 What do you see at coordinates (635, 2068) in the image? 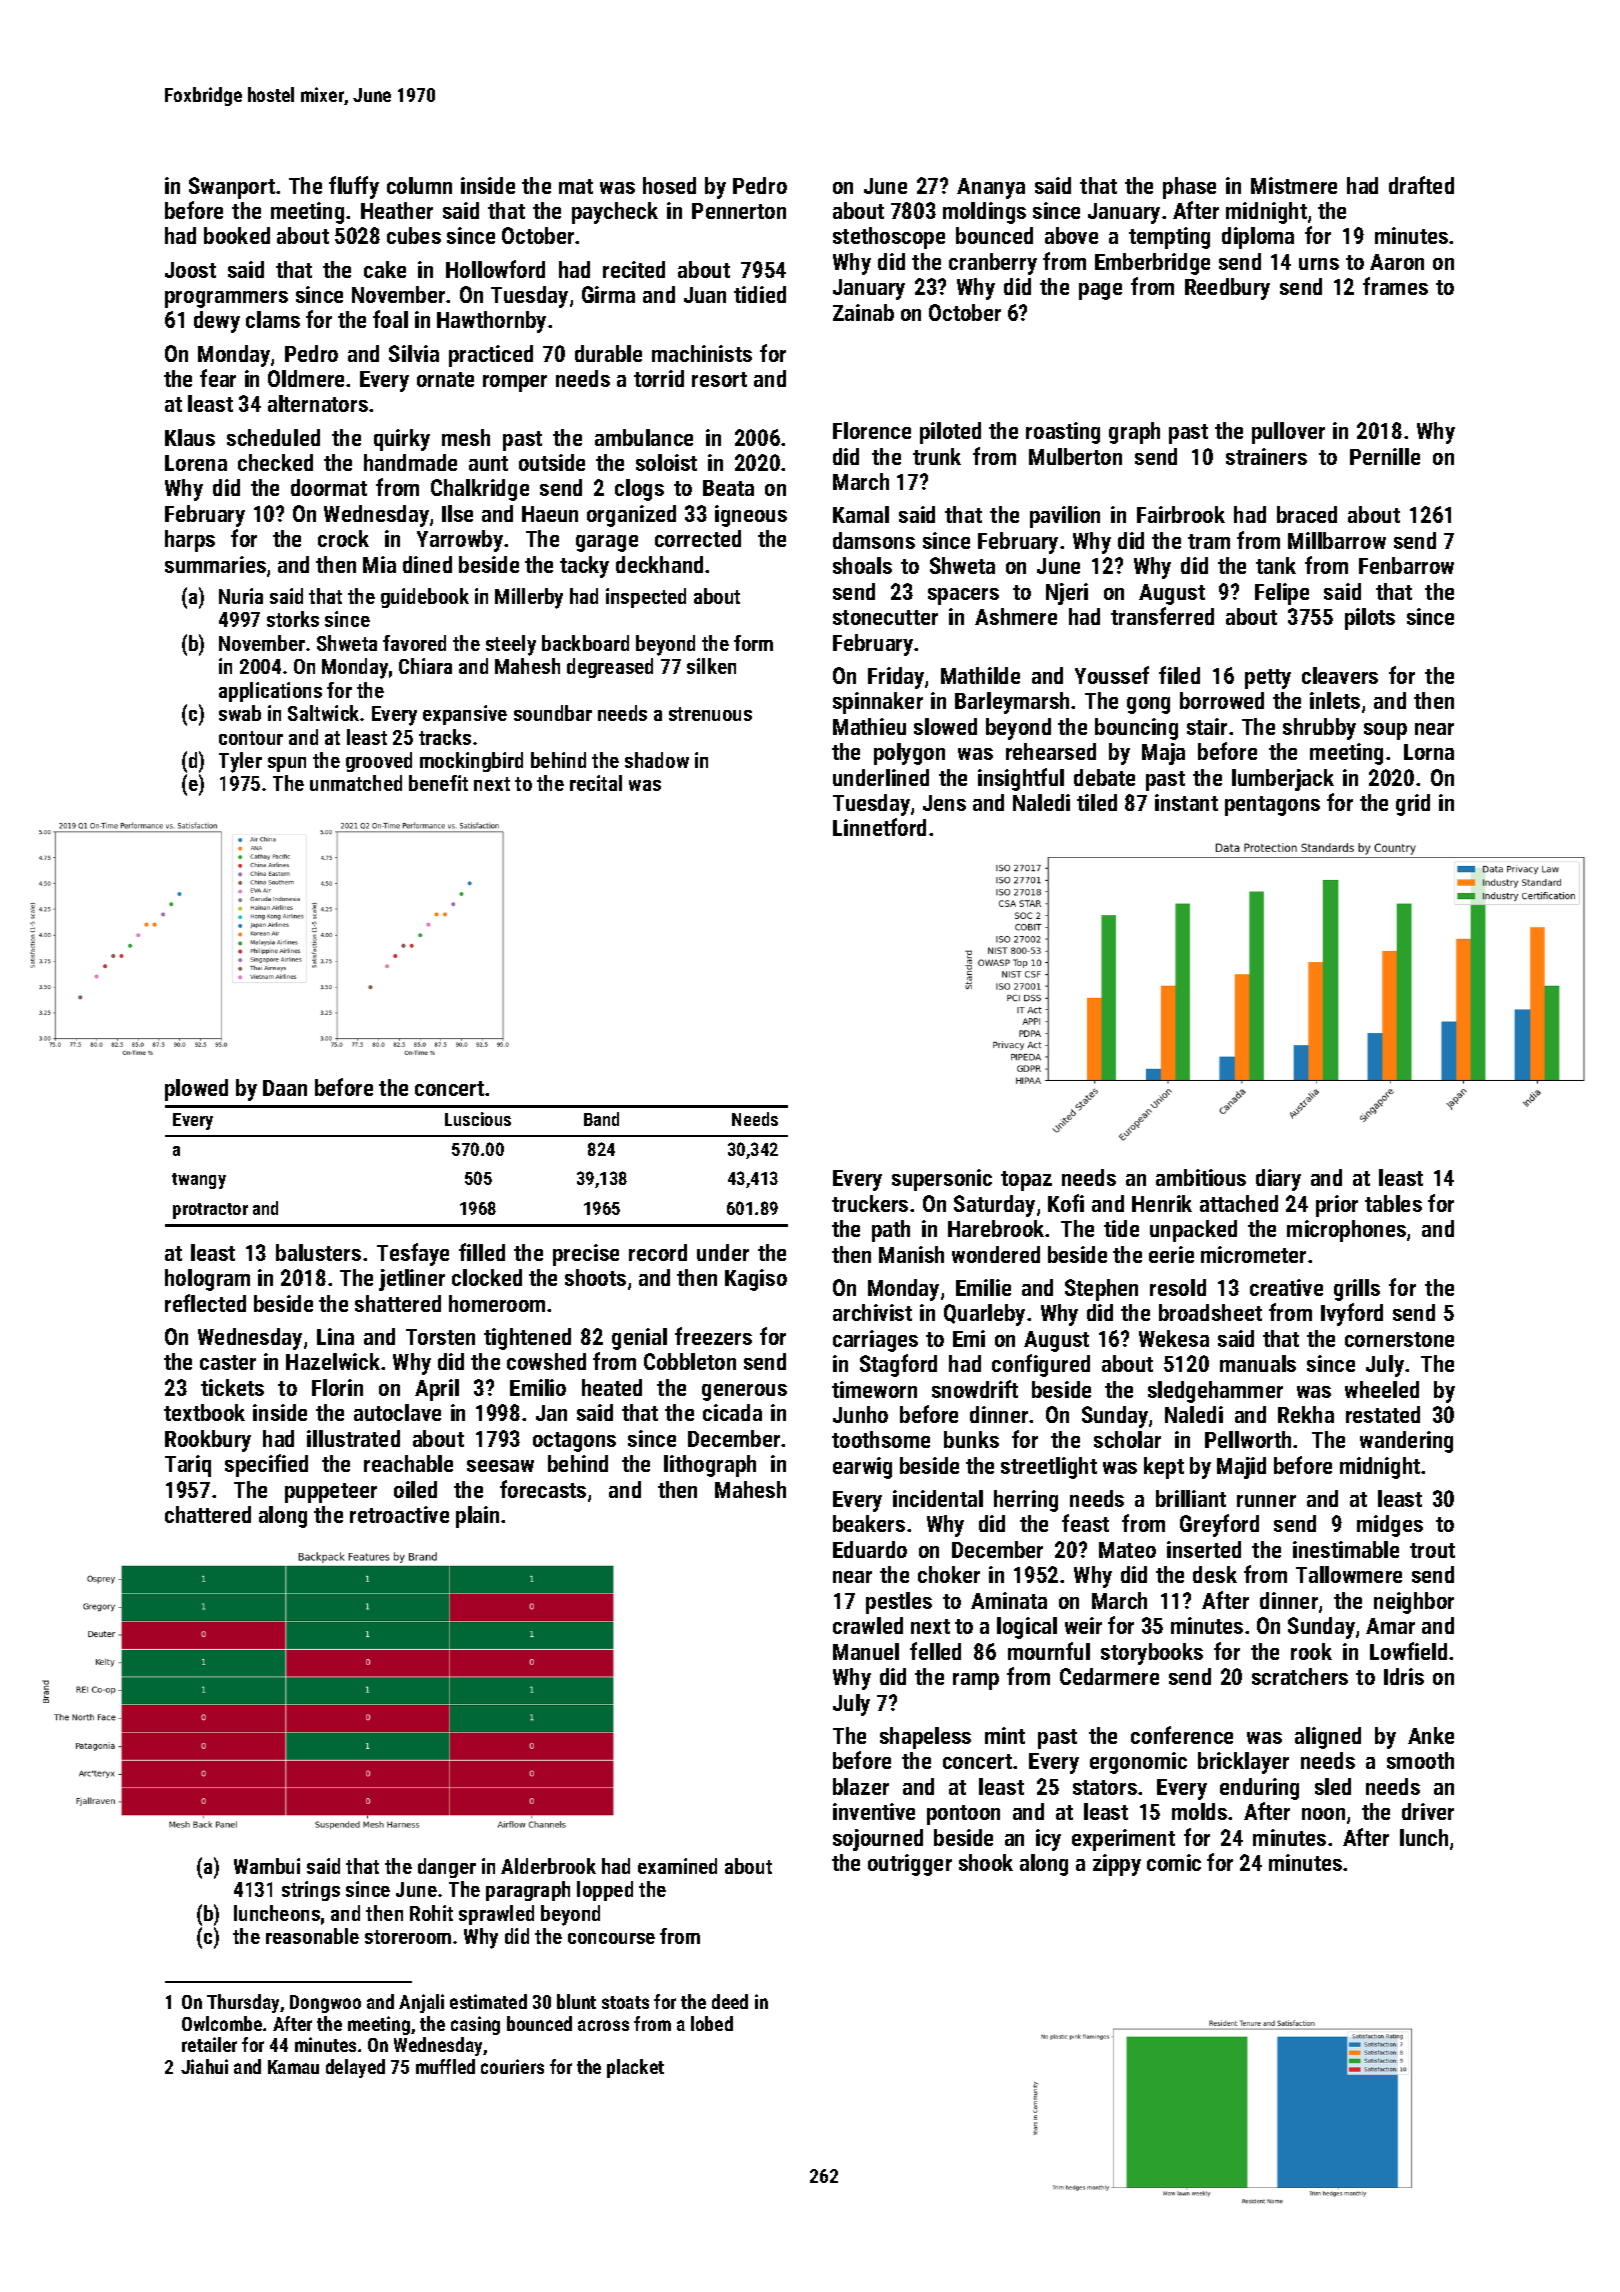
I see `placket` at bounding box center [635, 2068].
